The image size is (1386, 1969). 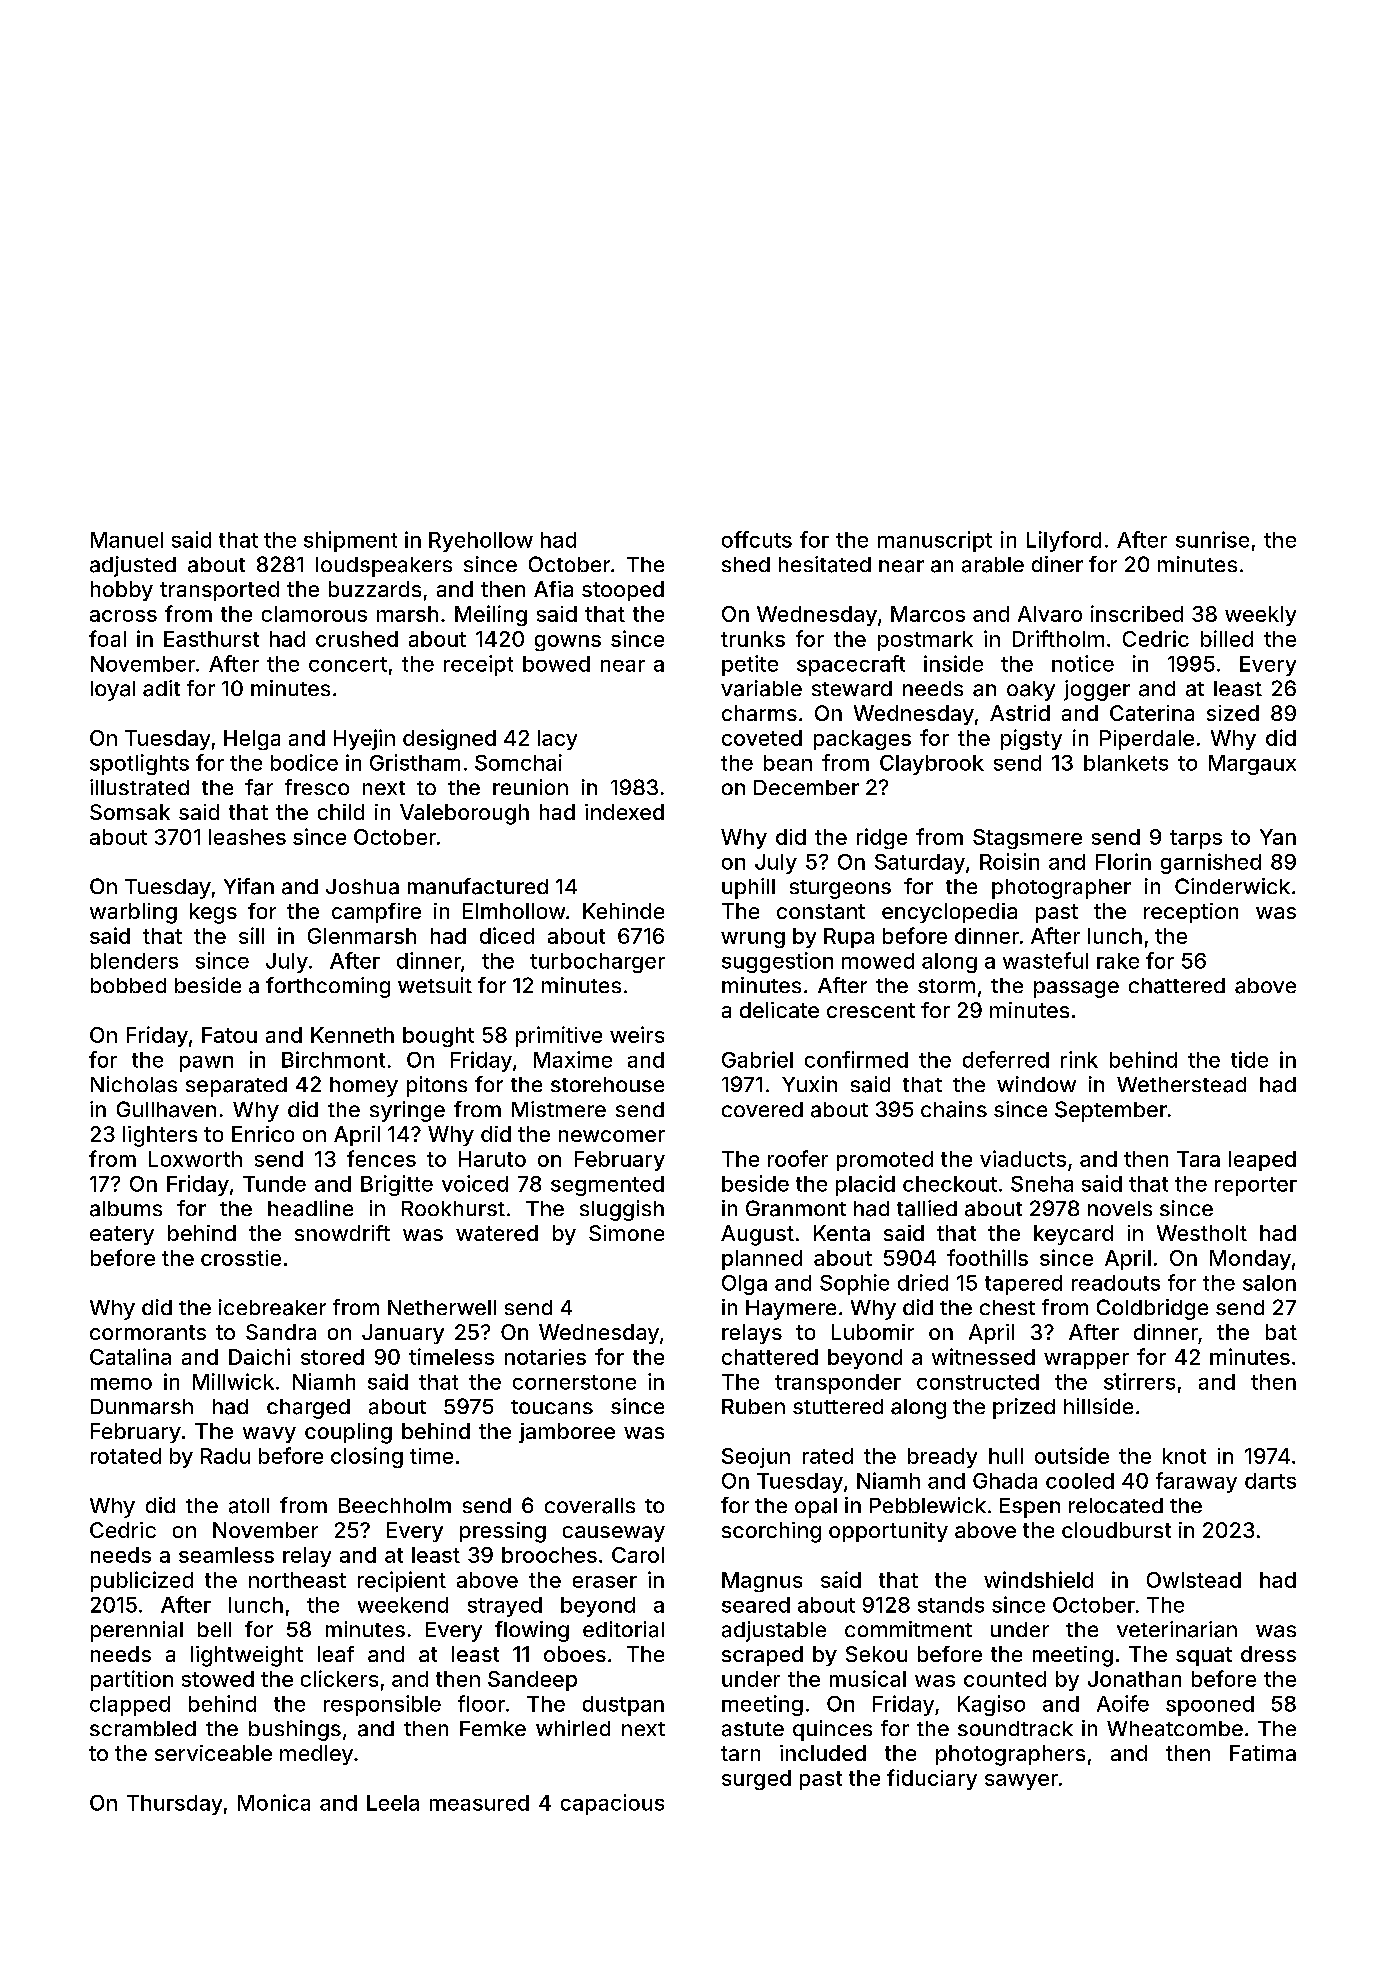 I want to click on sunrise, so click(x=1212, y=539).
